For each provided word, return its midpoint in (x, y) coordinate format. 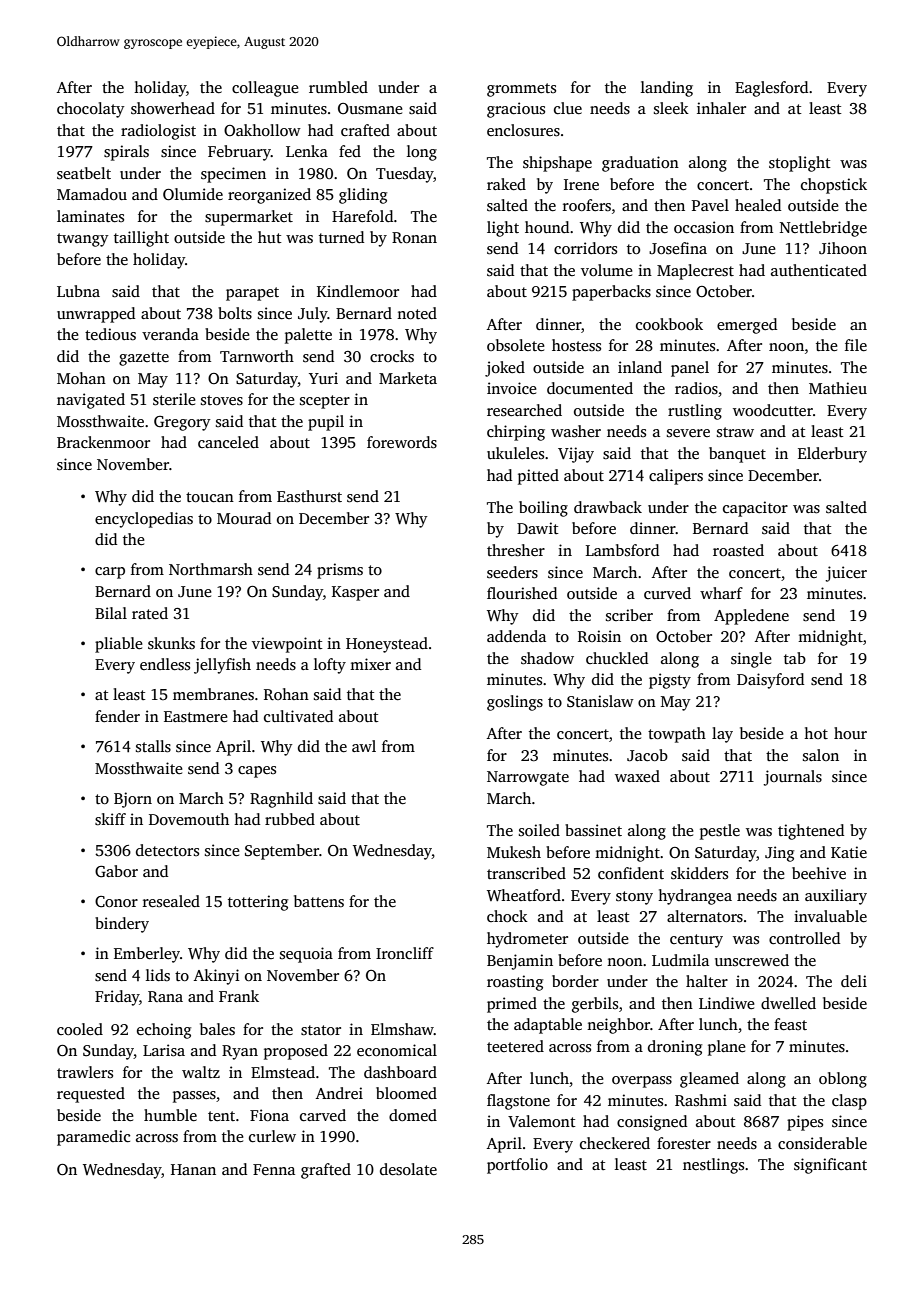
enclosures (523, 130)
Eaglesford (771, 89)
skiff (110, 819)
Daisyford (770, 681)
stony (634, 898)
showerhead (173, 108)
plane (727, 1048)
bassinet (593, 830)
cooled (80, 1029)
